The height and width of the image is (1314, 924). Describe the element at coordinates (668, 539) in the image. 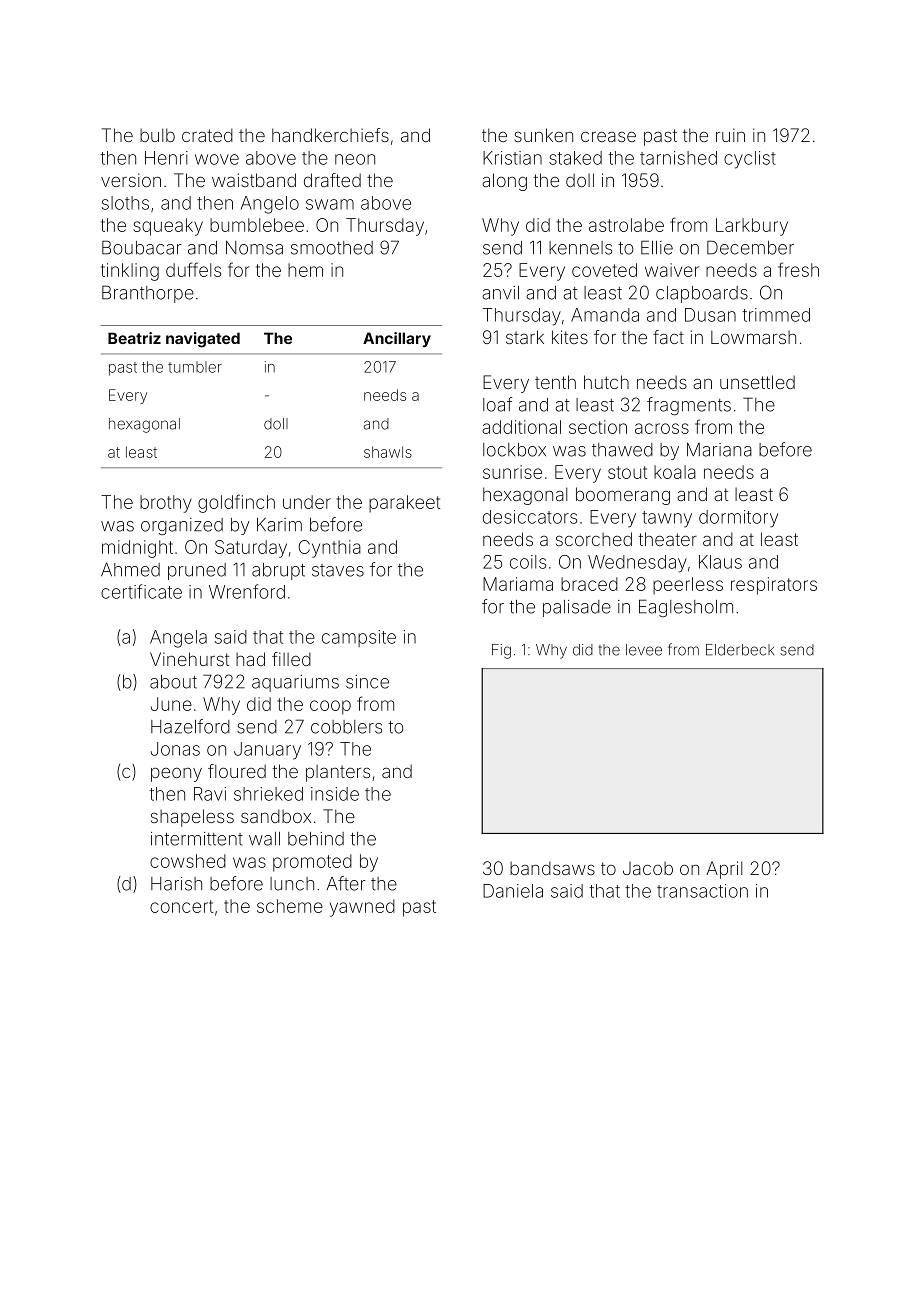

I see `theater` at that location.
